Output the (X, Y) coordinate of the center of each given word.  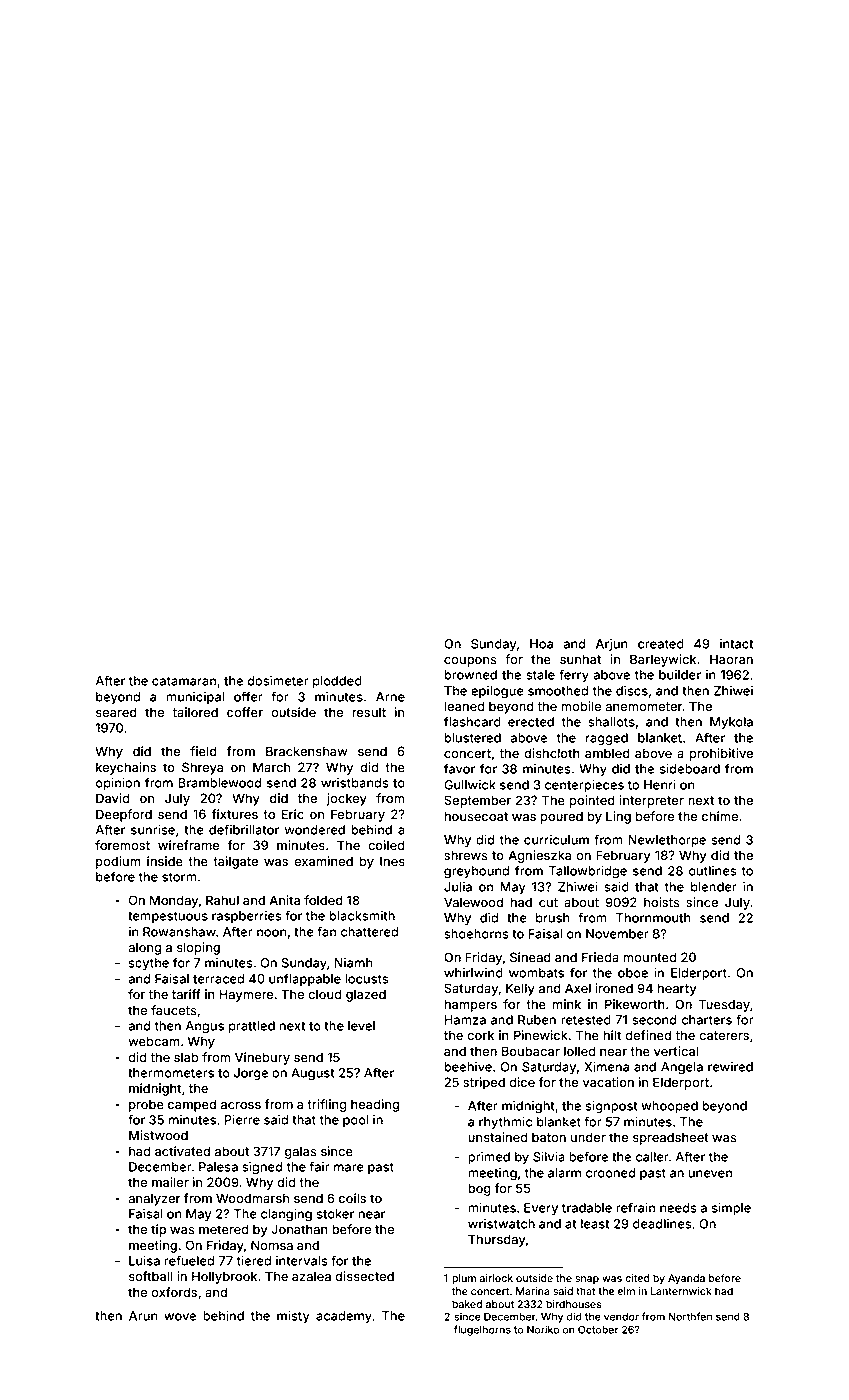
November (617, 934)
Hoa (541, 644)
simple (731, 1209)
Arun (143, 1316)
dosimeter (278, 681)
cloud (324, 994)
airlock (496, 1278)
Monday (174, 901)
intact (736, 644)
